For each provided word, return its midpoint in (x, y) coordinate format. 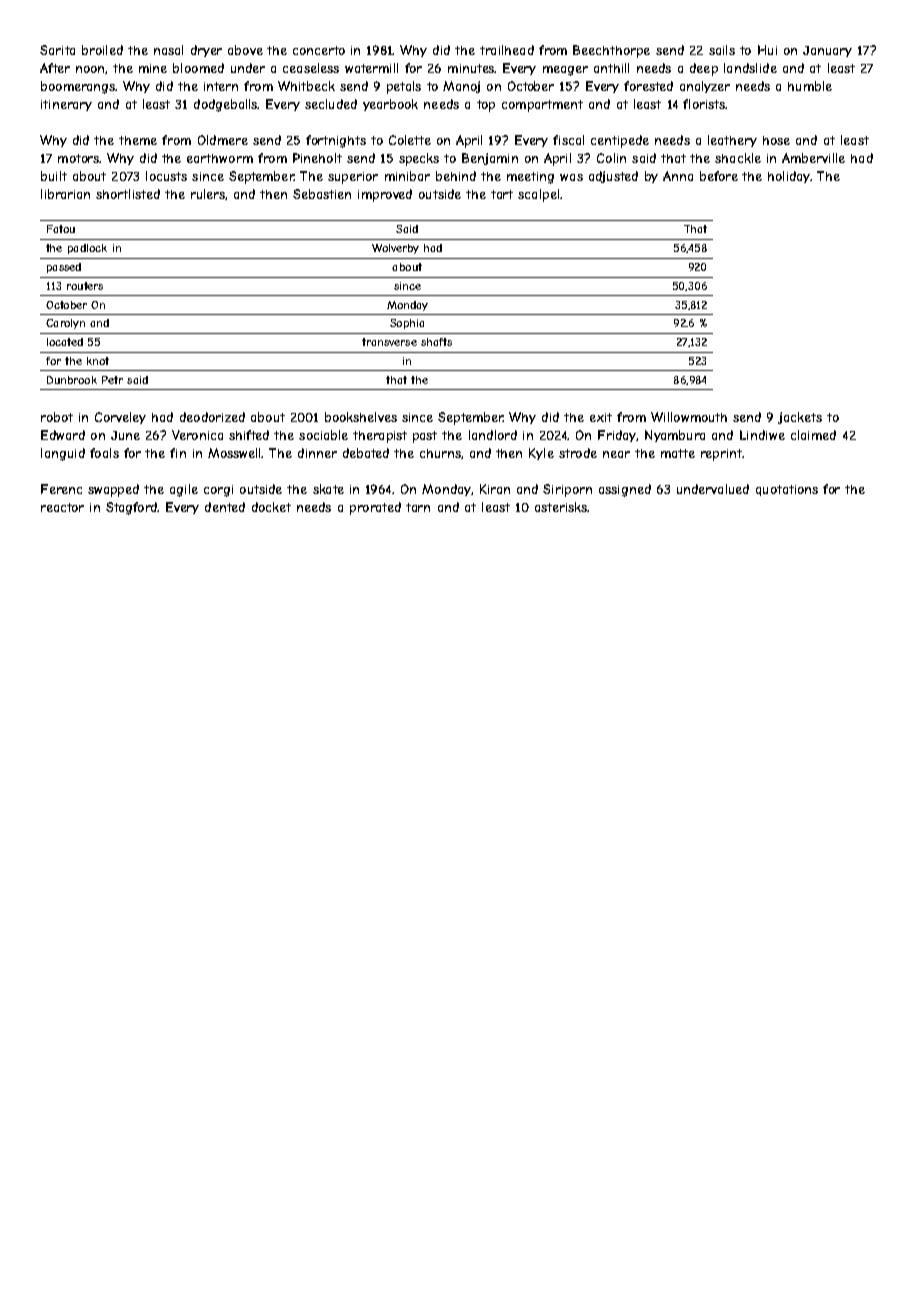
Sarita (57, 50)
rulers (208, 194)
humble (810, 86)
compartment (542, 106)
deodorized (212, 417)
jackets (800, 418)
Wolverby (395, 249)
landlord (493, 435)
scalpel (538, 195)
